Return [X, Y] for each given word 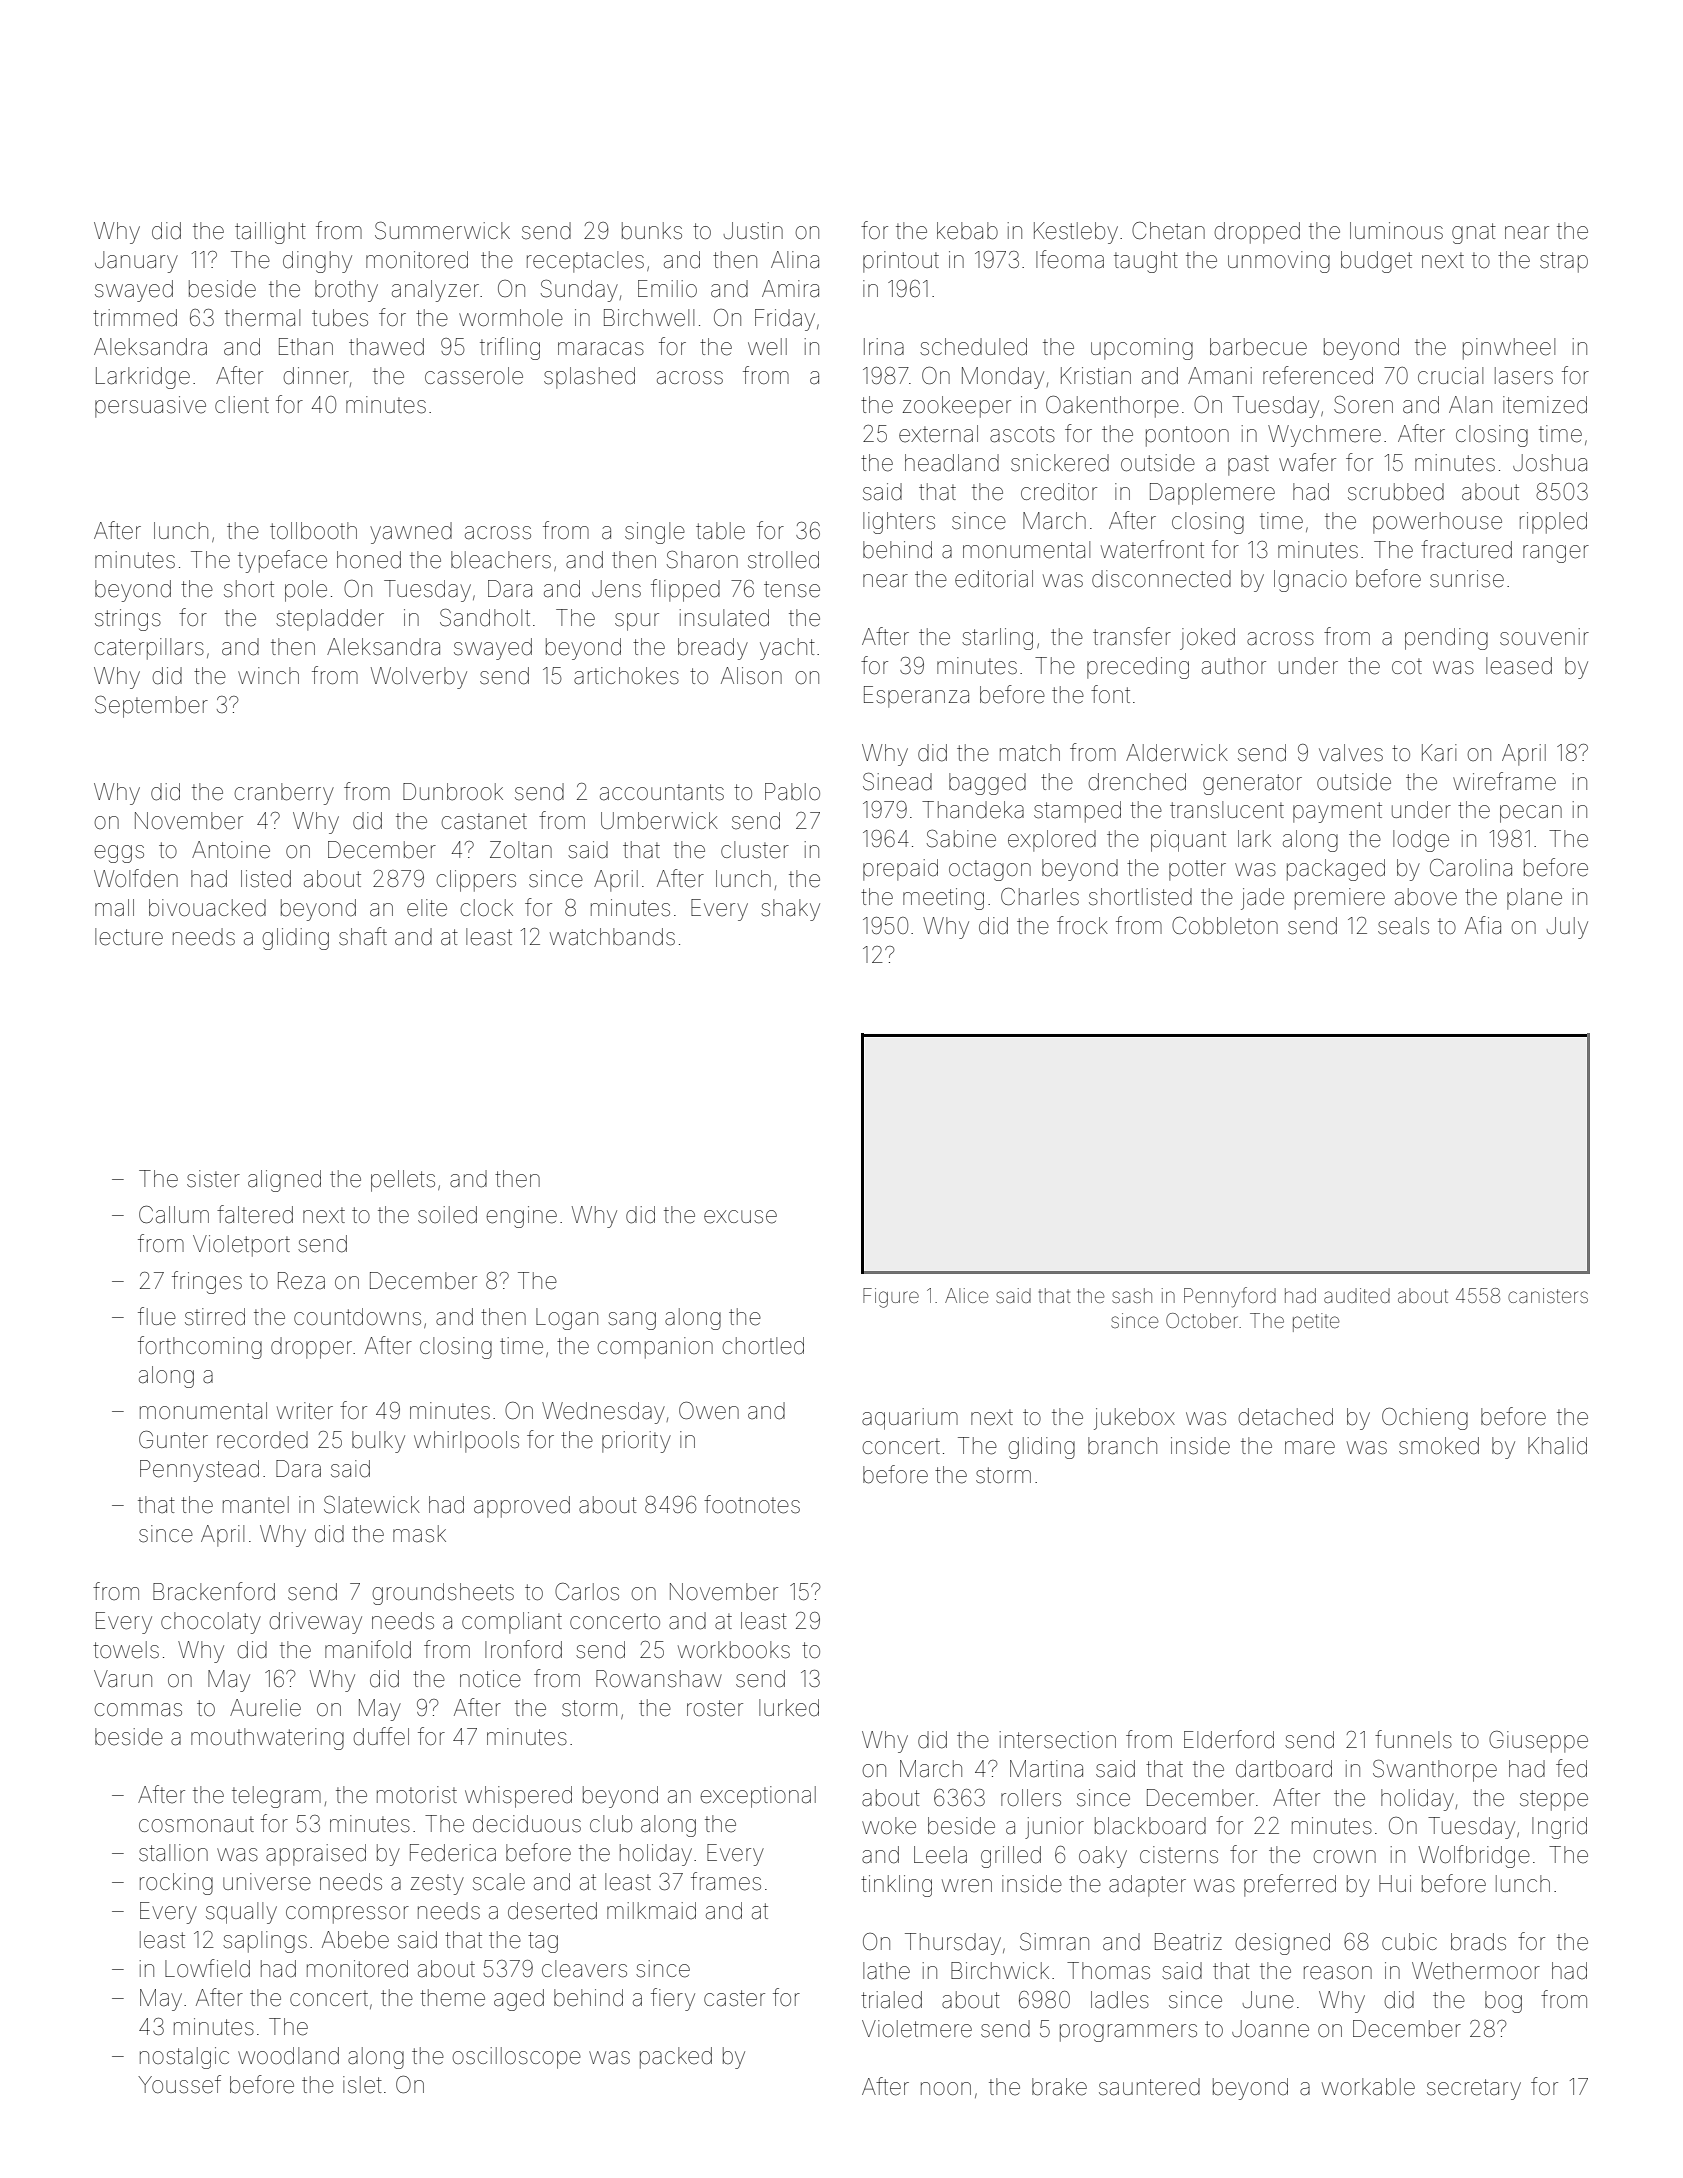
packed [676, 2058]
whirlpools [466, 1442]
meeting [943, 899]
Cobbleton [1225, 926]
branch [1122, 1446]
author [1234, 666]
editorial [994, 579]
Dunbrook [453, 792]
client [242, 405]
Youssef [179, 2084]
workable [1368, 2087]
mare [1310, 1448]
